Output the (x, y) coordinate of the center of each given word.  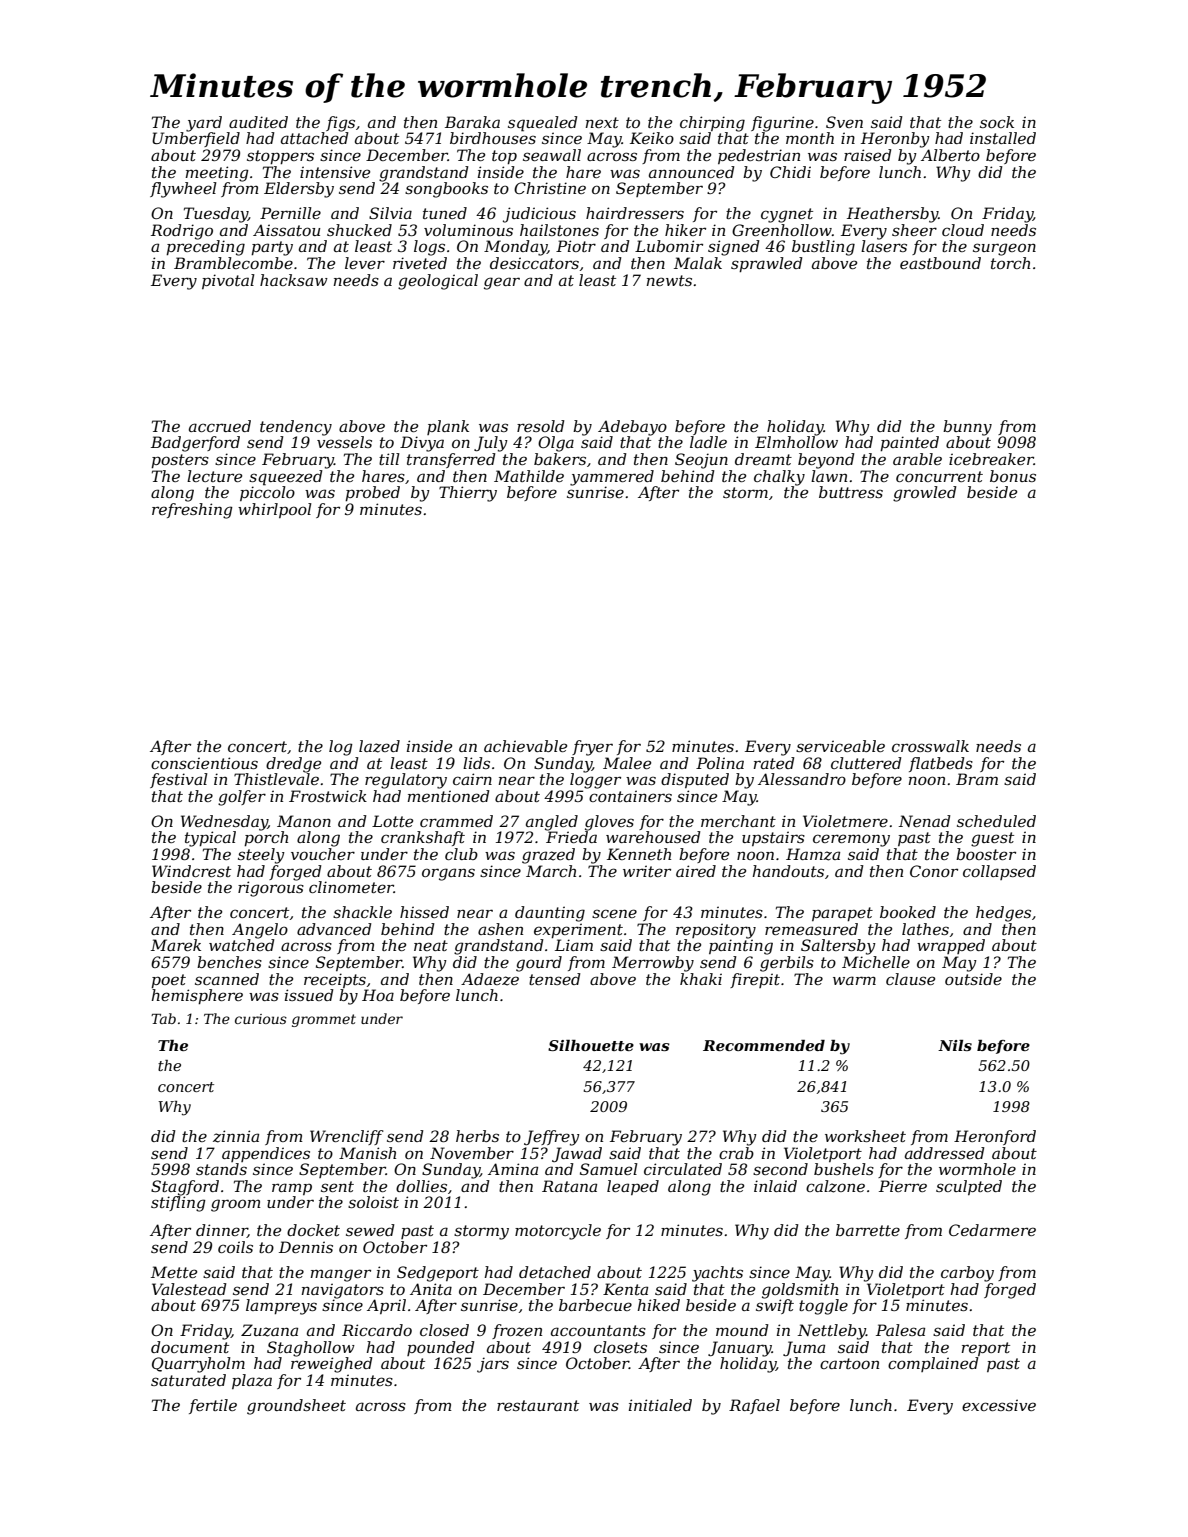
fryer (592, 748)
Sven (844, 122)
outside (973, 979)
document (190, 1347)
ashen (500, 929)
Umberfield (196, 139)
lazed (379, 746)
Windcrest (191, 871)
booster (986, 854)
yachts (717, 1274)
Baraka (472, 122)
